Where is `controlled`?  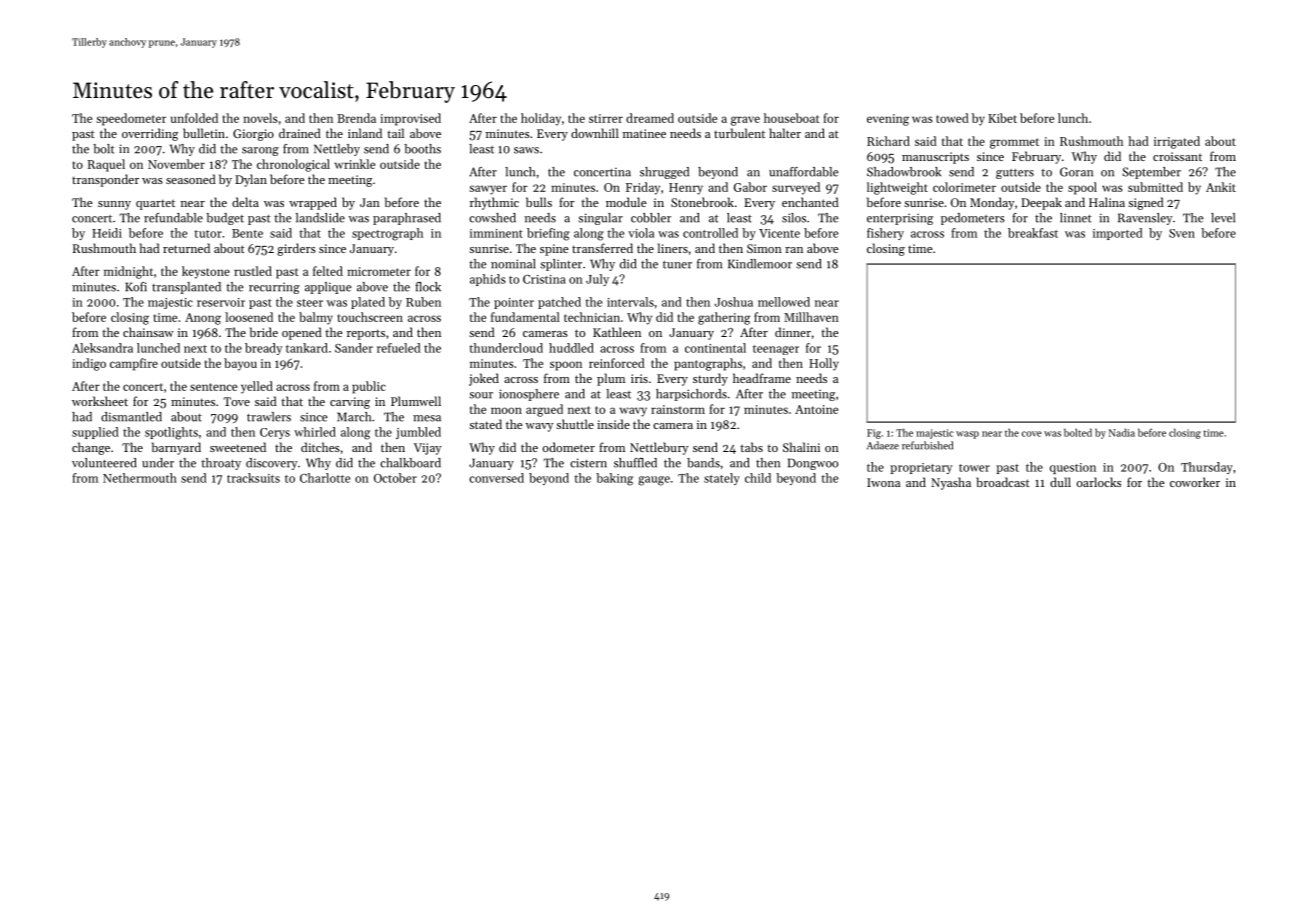
controlled is located at coordinates (710, 233).
